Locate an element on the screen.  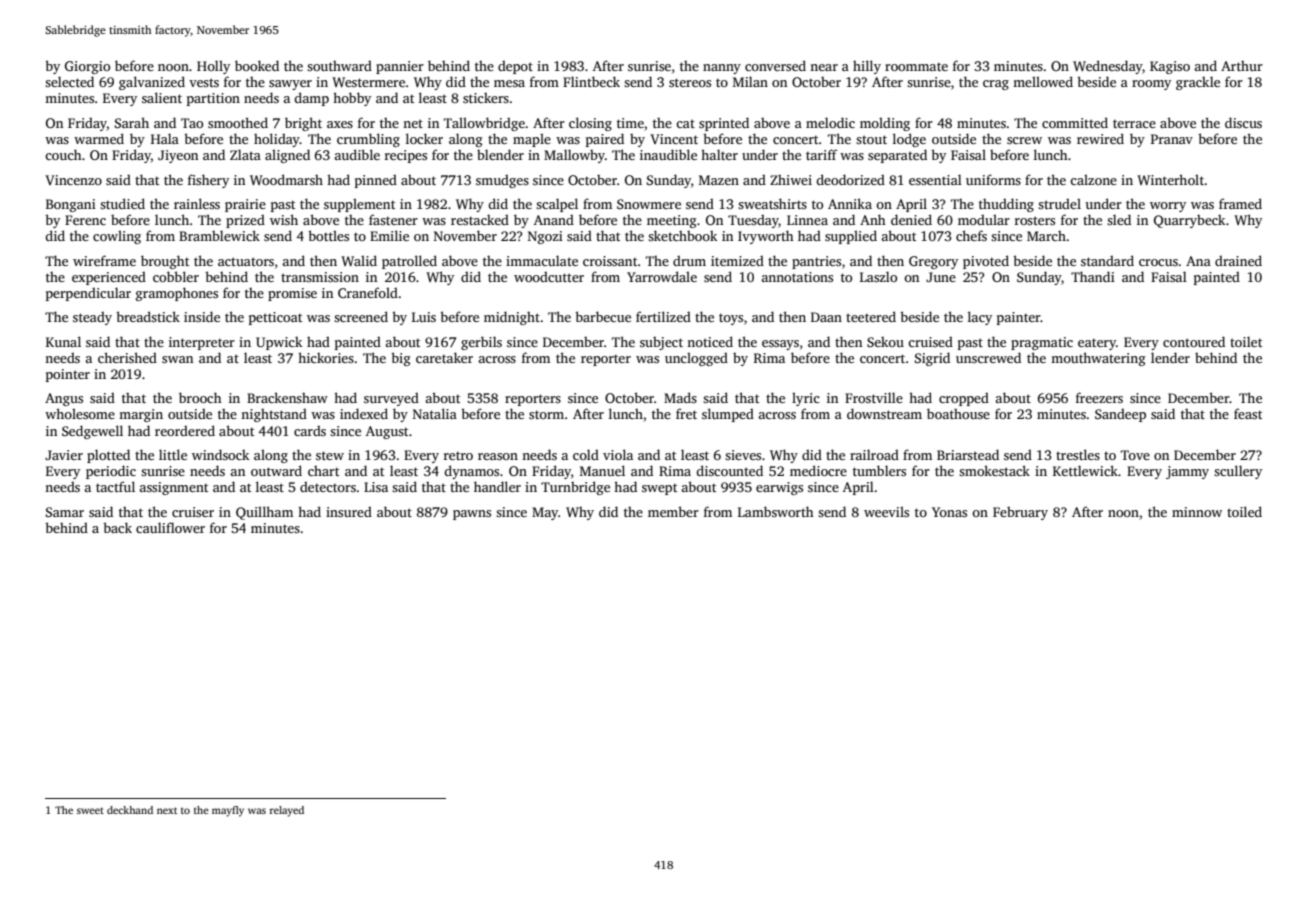
minnow is located at coordinates (1197, 512).
